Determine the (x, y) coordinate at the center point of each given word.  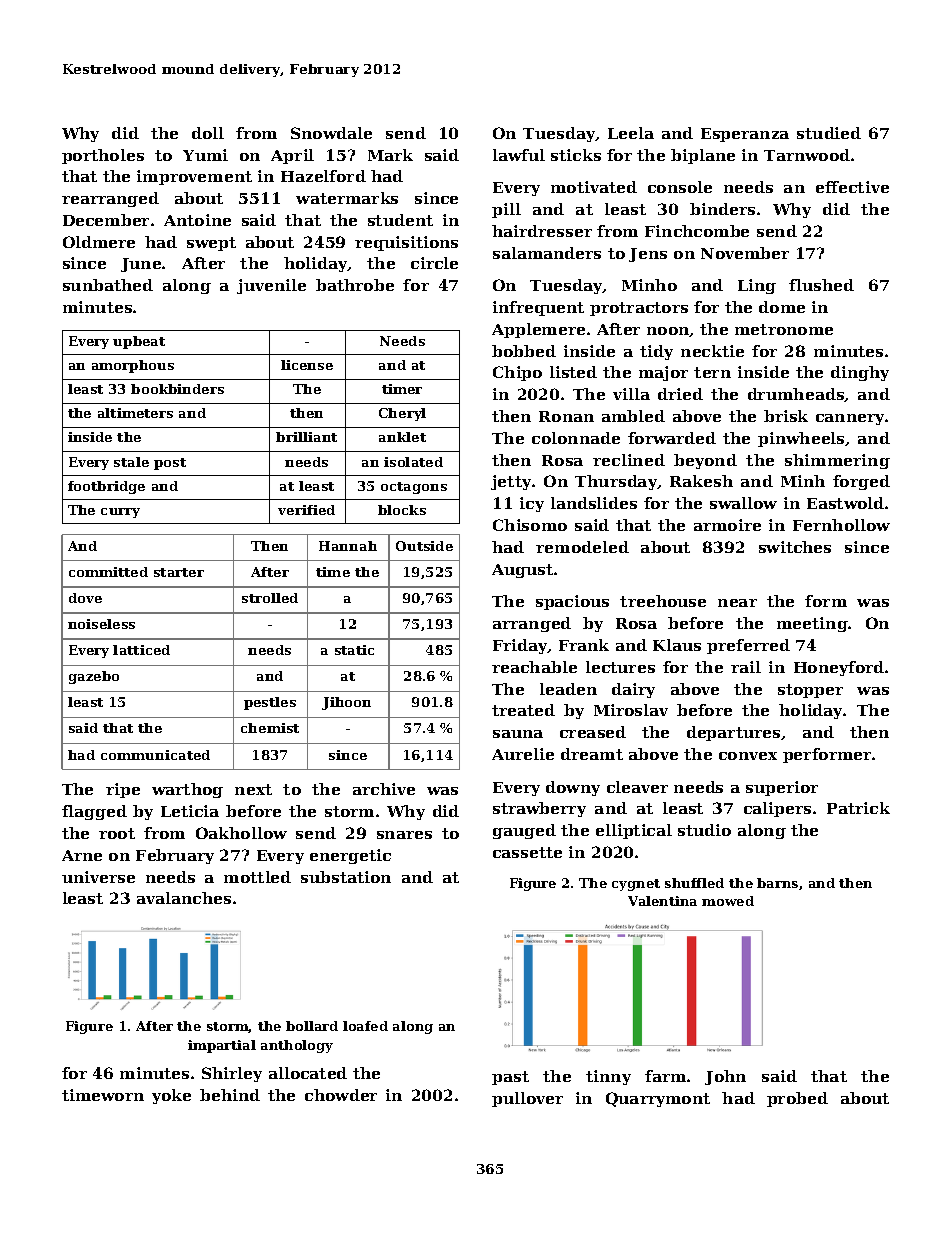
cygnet (636, 885)
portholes (103, 156)
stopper (810, 691)
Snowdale (331, 133)
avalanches (184, 898)
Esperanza (745, 135)
